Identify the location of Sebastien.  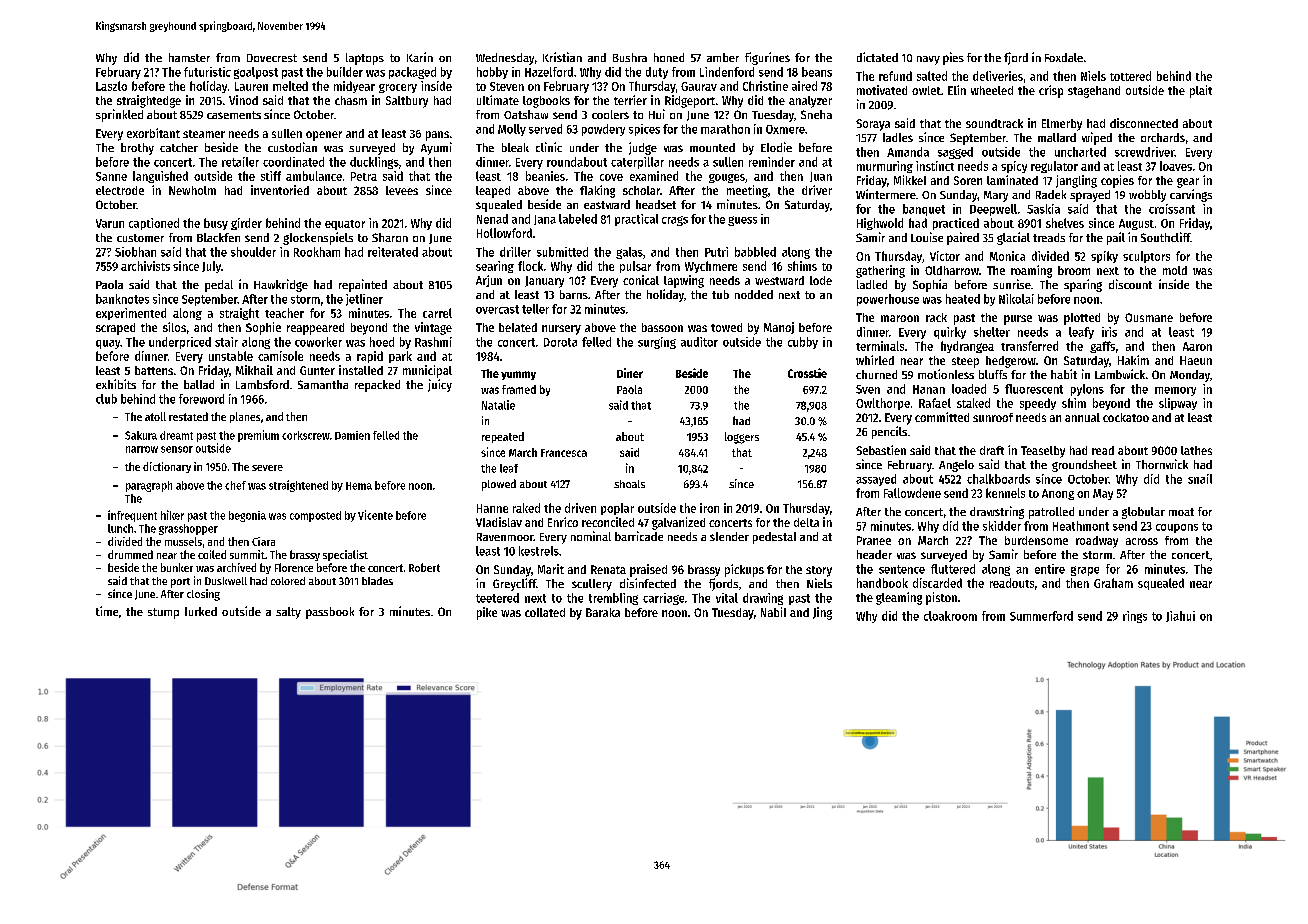
(881, 450).
